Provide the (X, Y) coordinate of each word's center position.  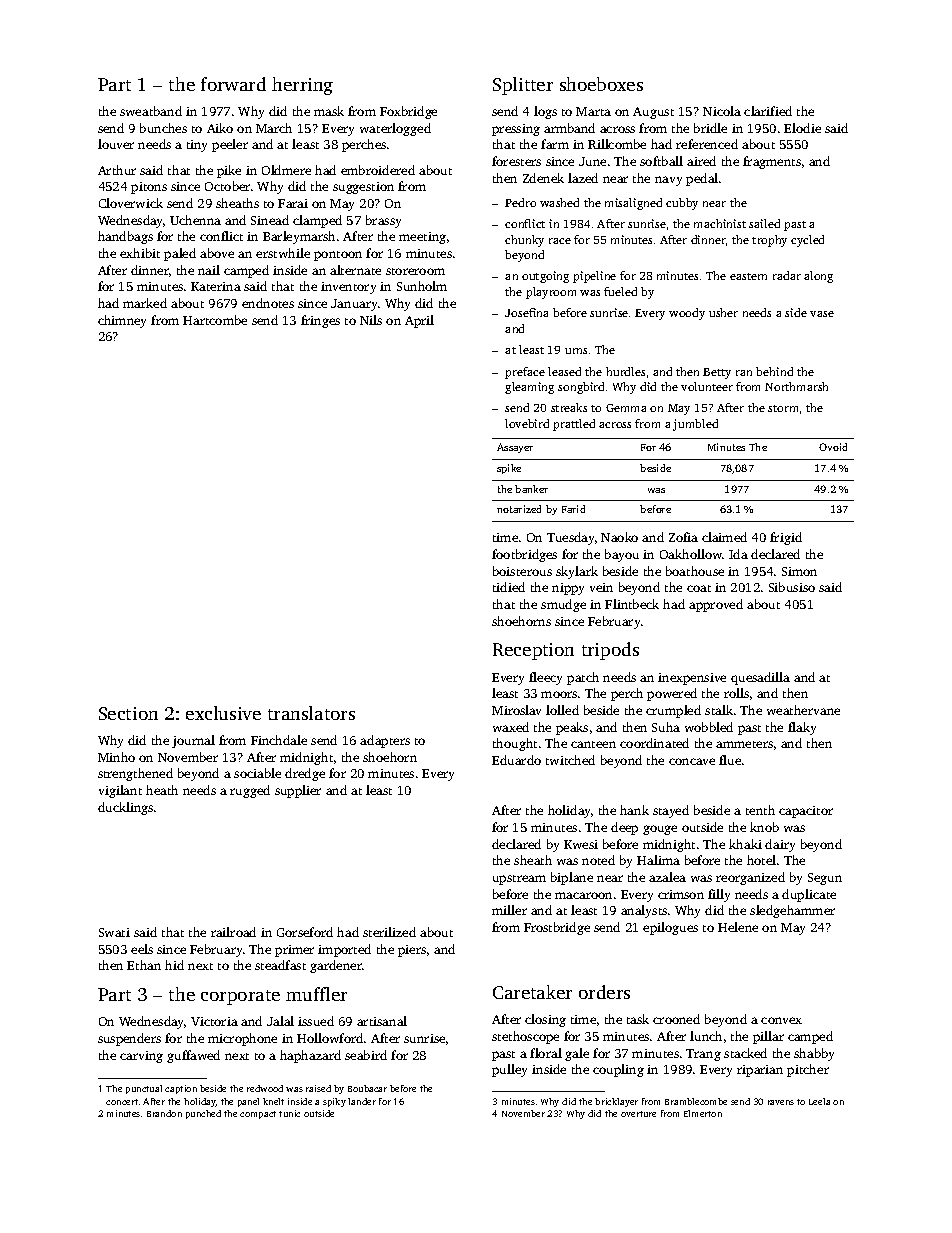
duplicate (809, 895)
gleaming (529, 388)
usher (723, 312)
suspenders (129, 1039)
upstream (519, 880)
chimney (122, 321)
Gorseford (305, 932)
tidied (509, 587)
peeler (230, 145)
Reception (533, 651)
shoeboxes (601, 84)
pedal (702, 179)
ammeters (744, 744)
